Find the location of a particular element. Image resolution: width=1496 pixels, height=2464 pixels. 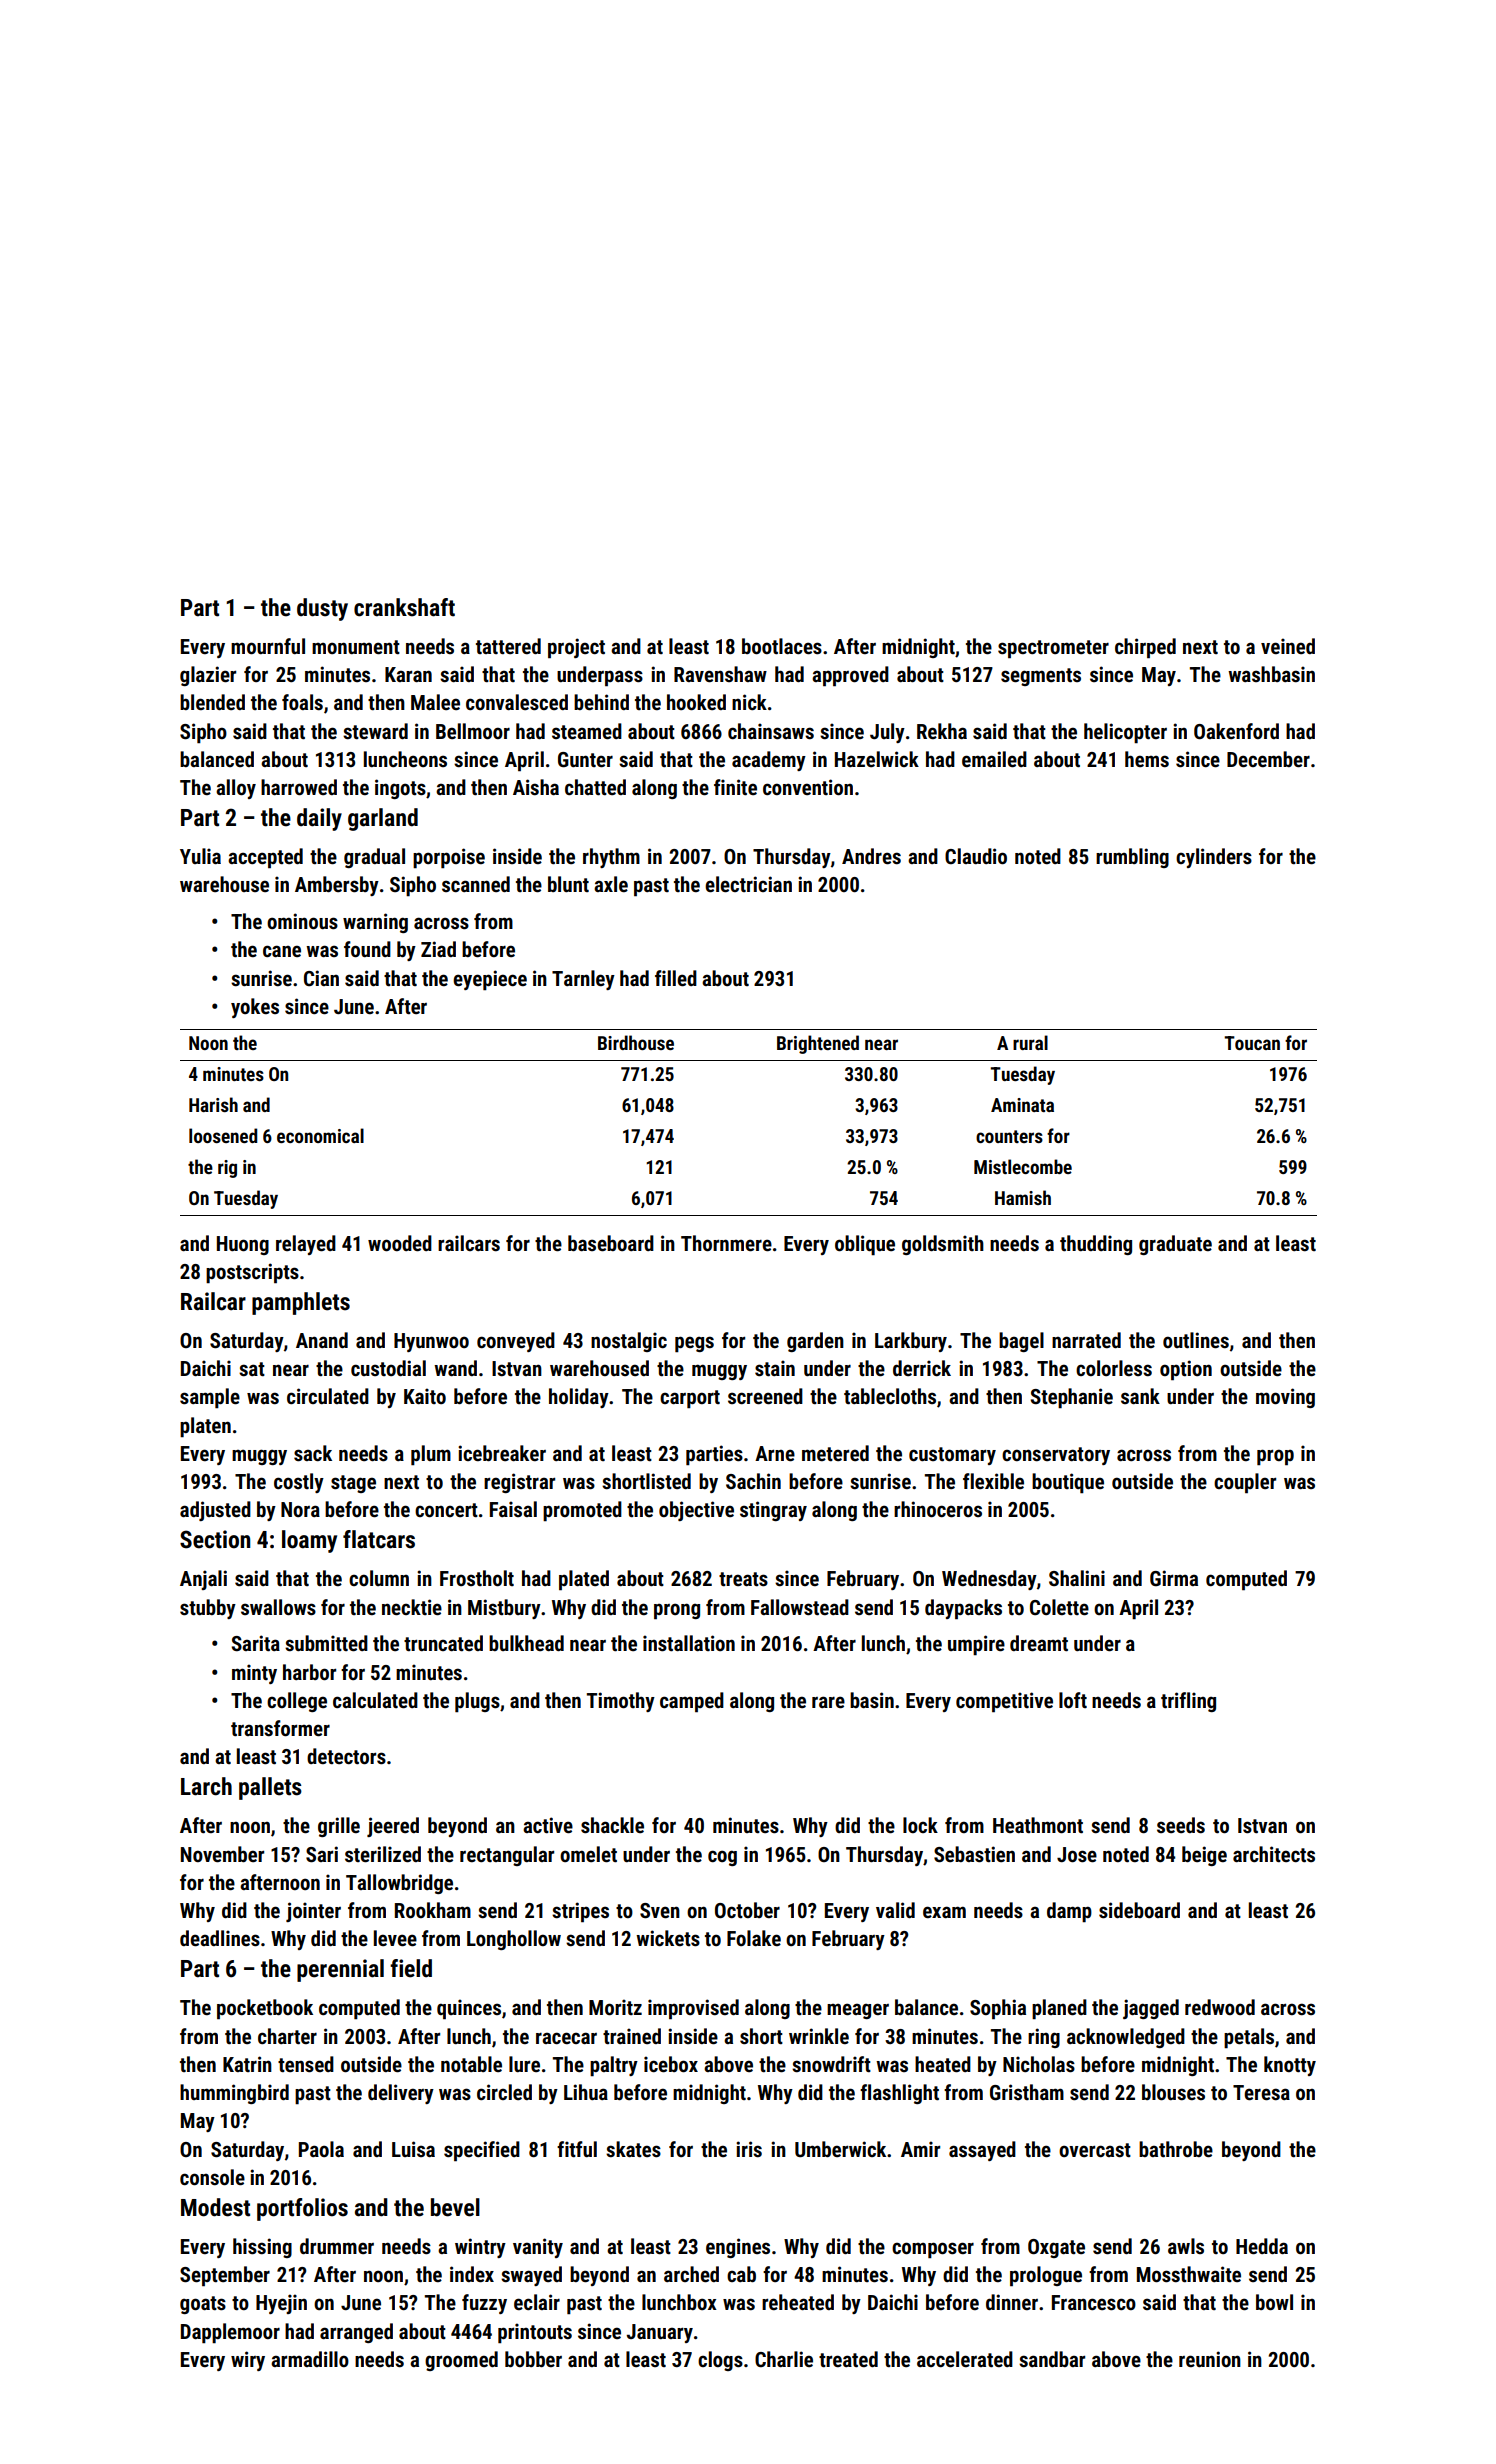

Toucan is located at coordinates (1252, 1043).
